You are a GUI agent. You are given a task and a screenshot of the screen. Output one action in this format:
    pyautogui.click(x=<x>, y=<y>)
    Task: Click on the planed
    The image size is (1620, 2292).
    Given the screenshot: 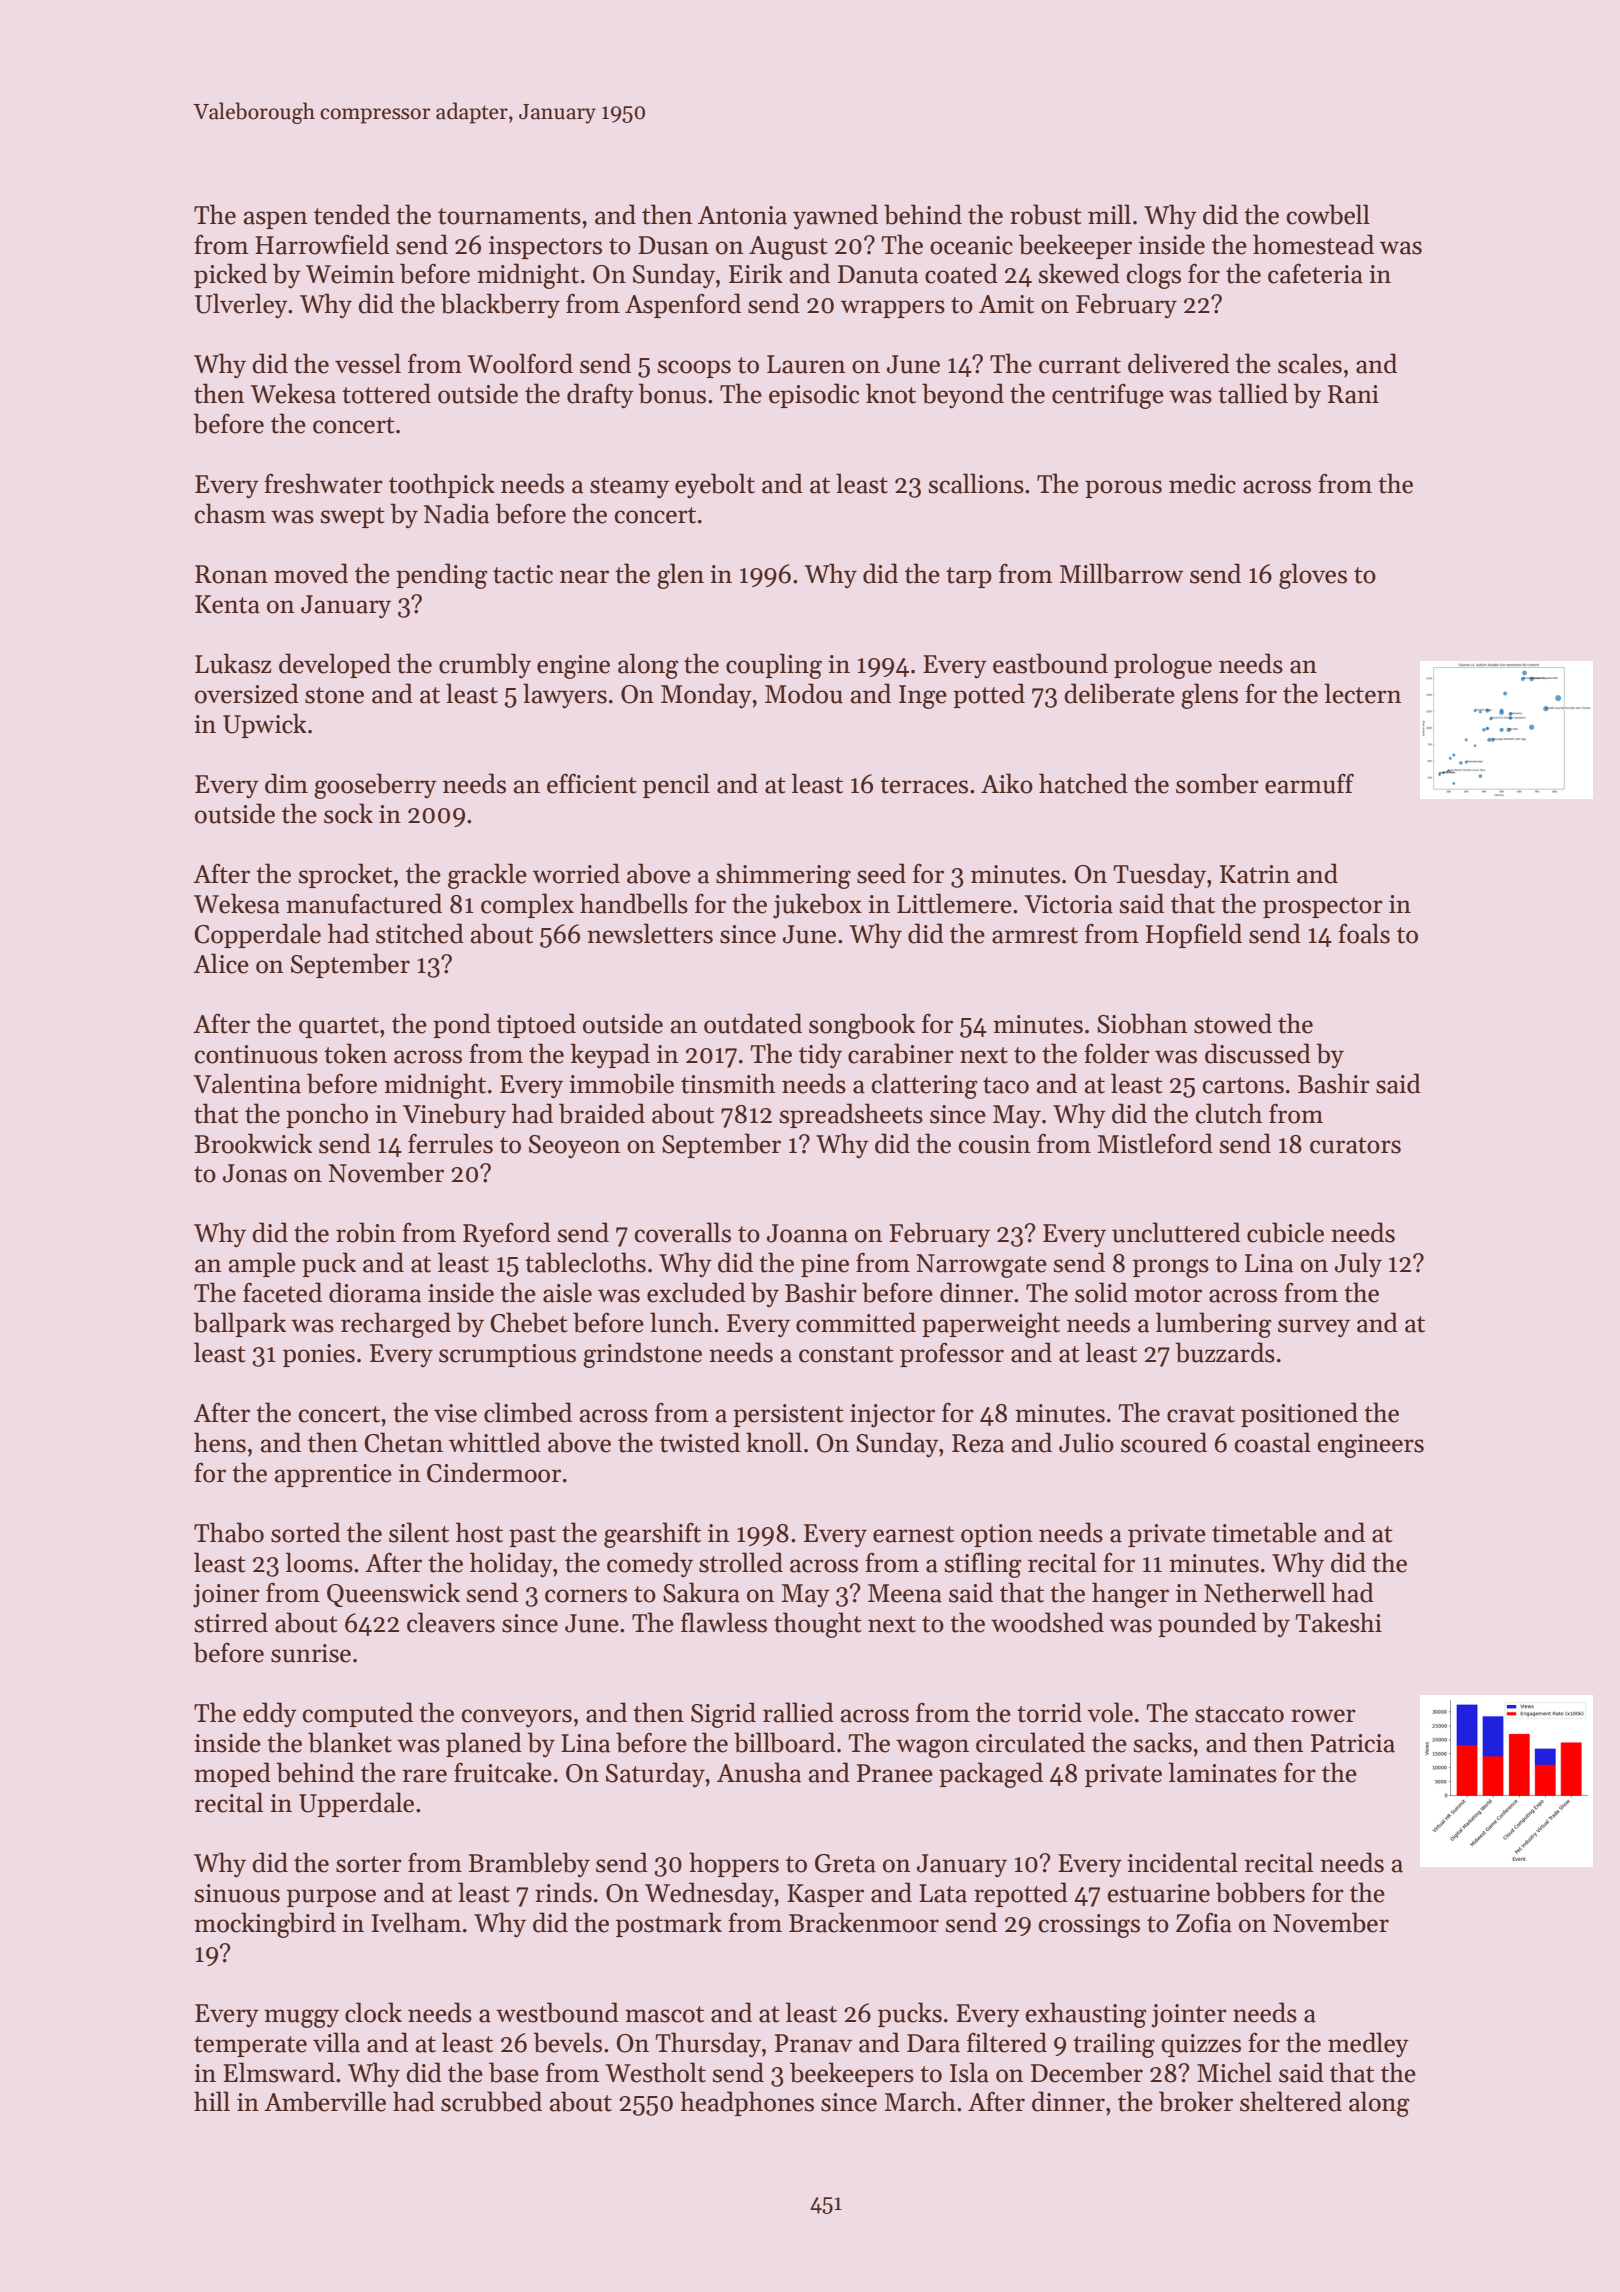 What is the action you would take?
    pyautogui.click(x=484, y=1744)
